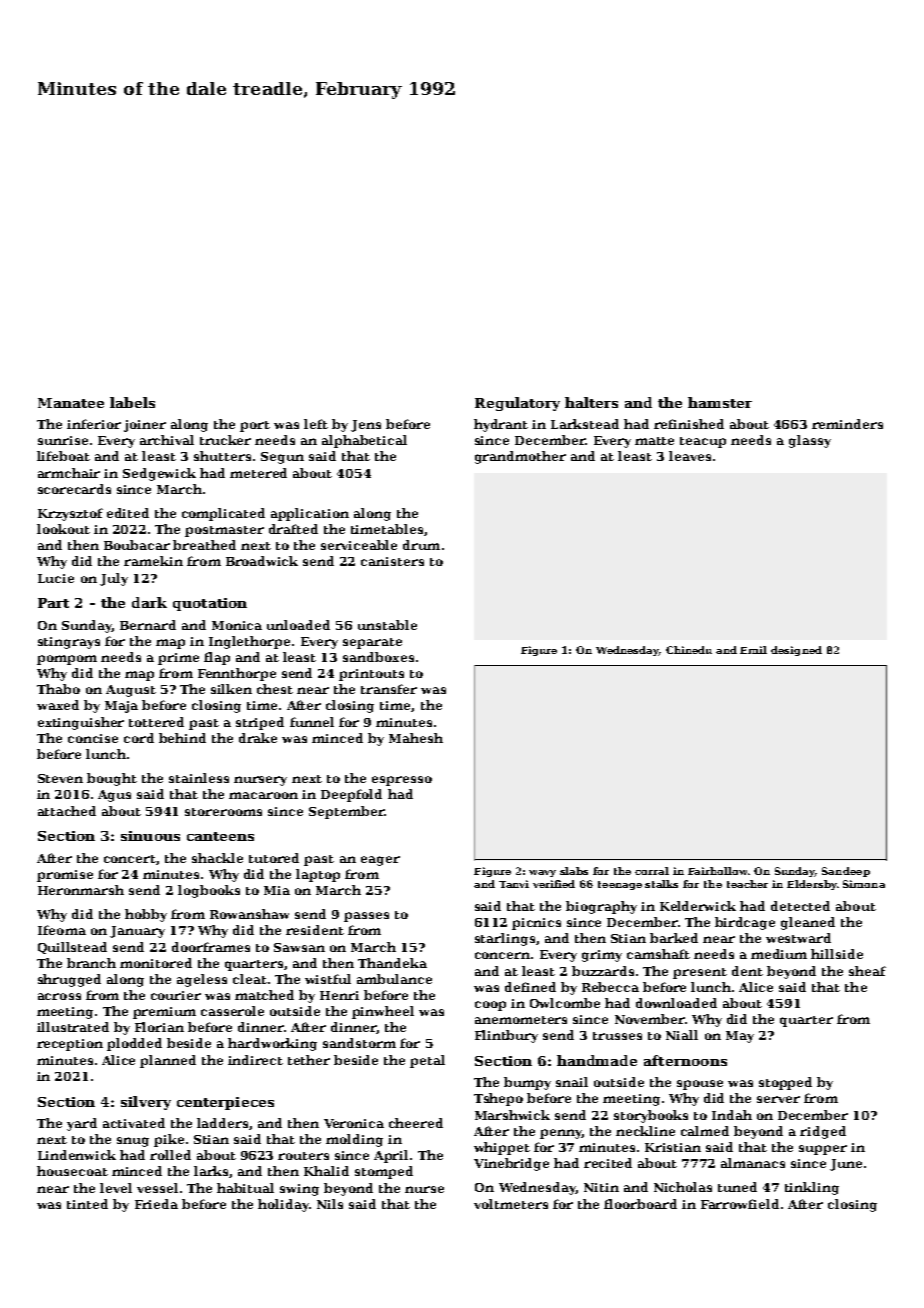  Describe the element at coordinates (720, 402) in the screenshot. I see `hamster` at that location.
